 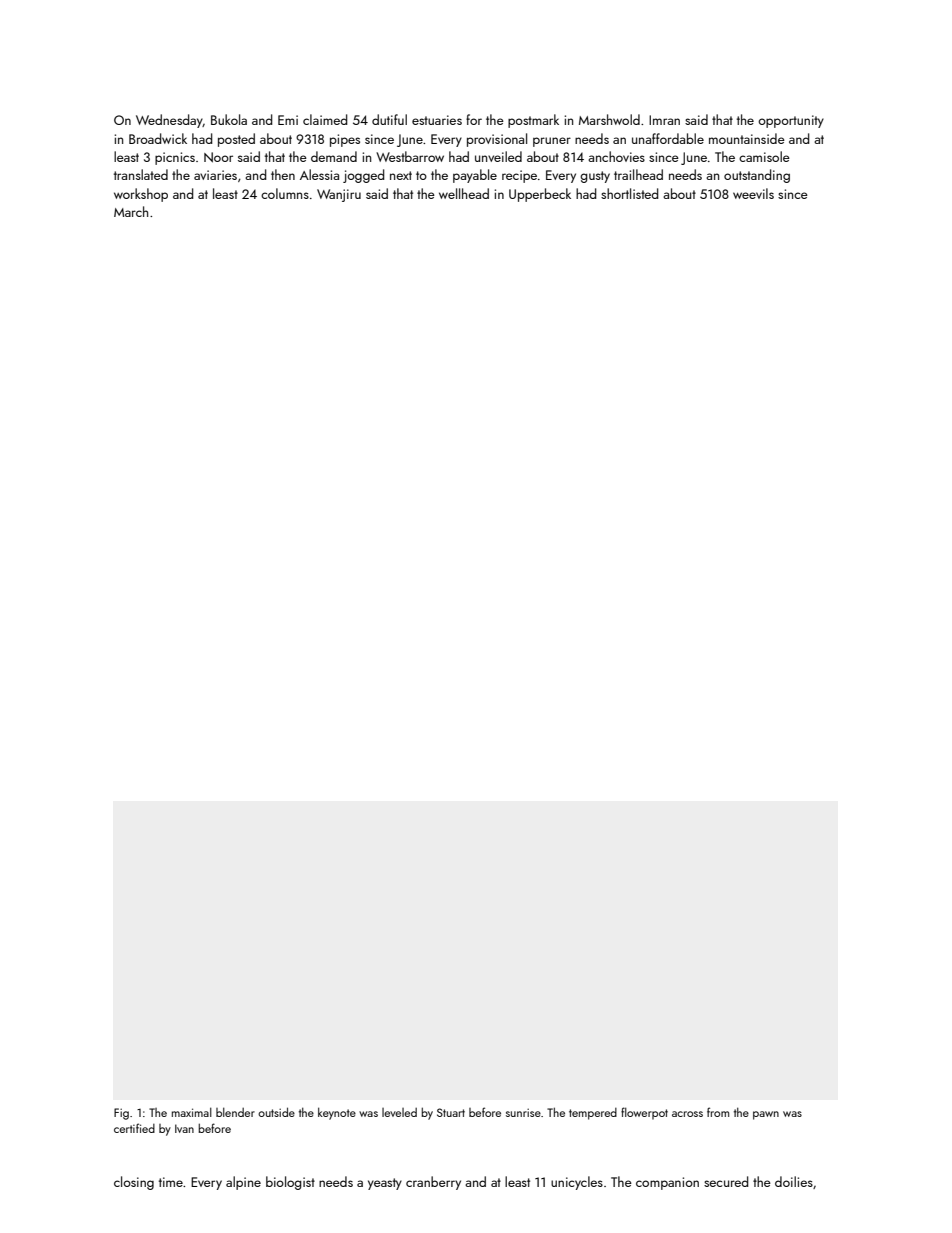 What do you see at coordinates (437, 120) in the screenshot?
I see `estuaries` at bounding box center [437, 120].
